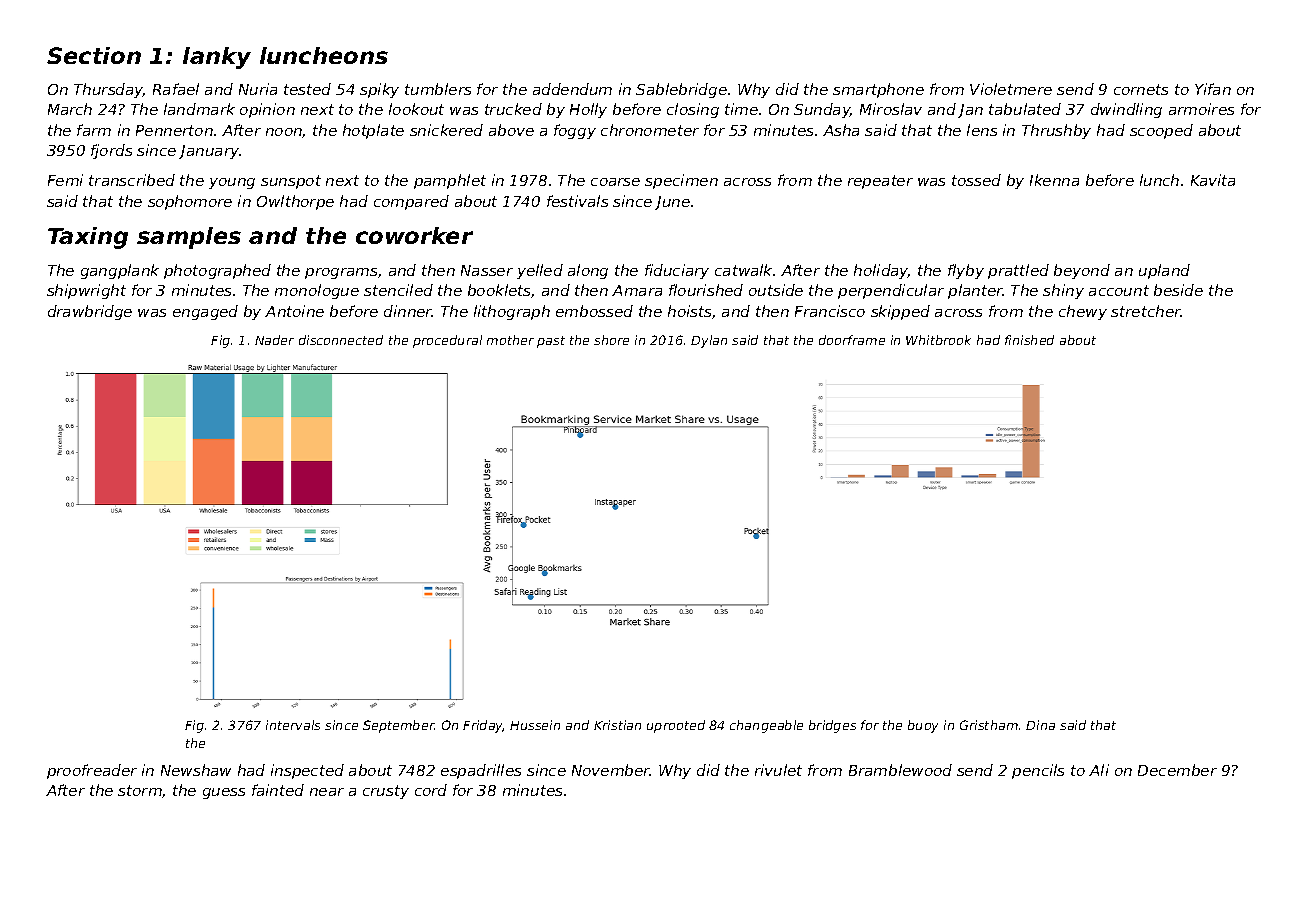 This screenshot has width=1308, height=924. I want to click on coworker, so click(414, 235).
